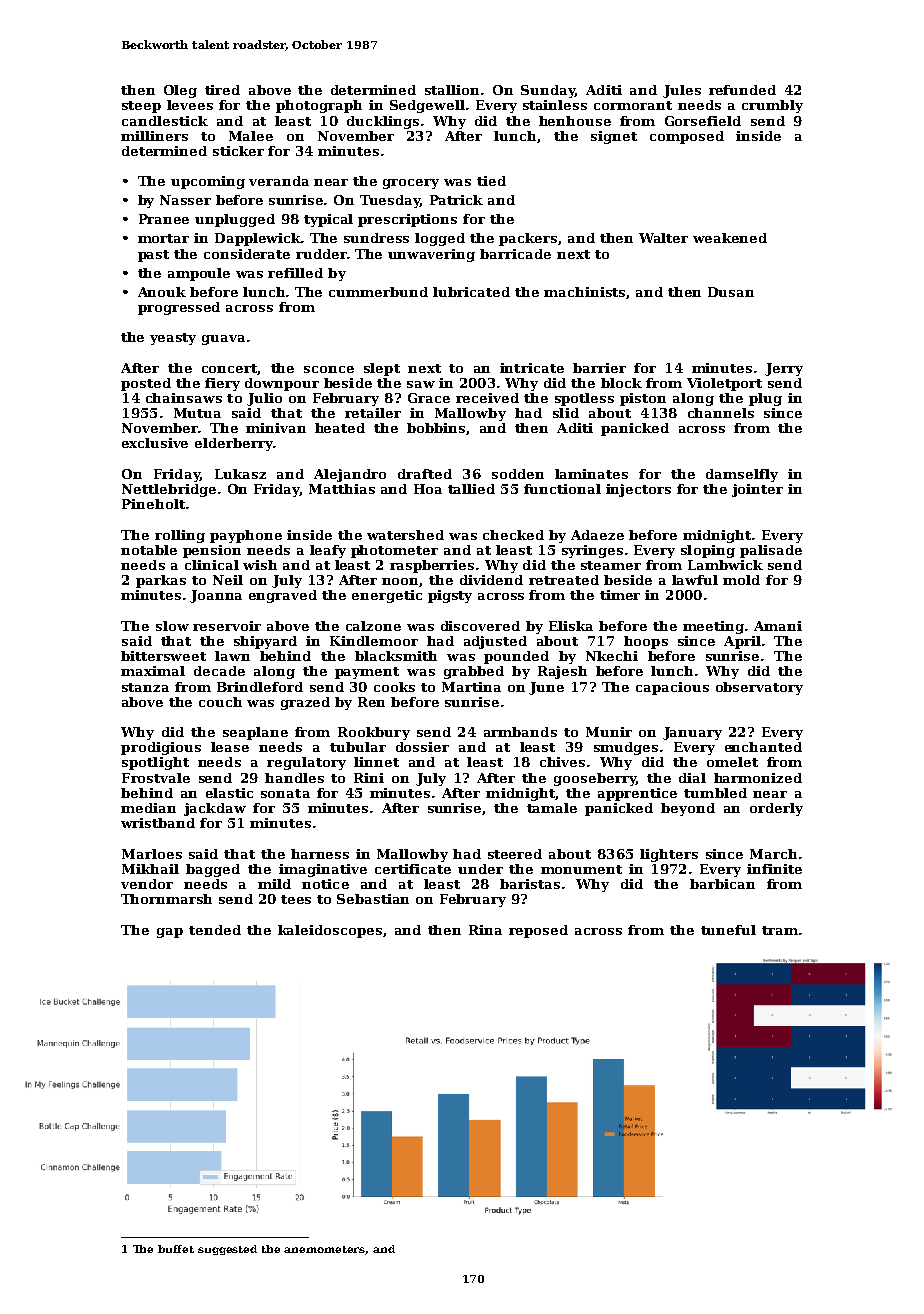 This page has height=1314, width=924. I want to click on Dusan, so click(731, 292).
